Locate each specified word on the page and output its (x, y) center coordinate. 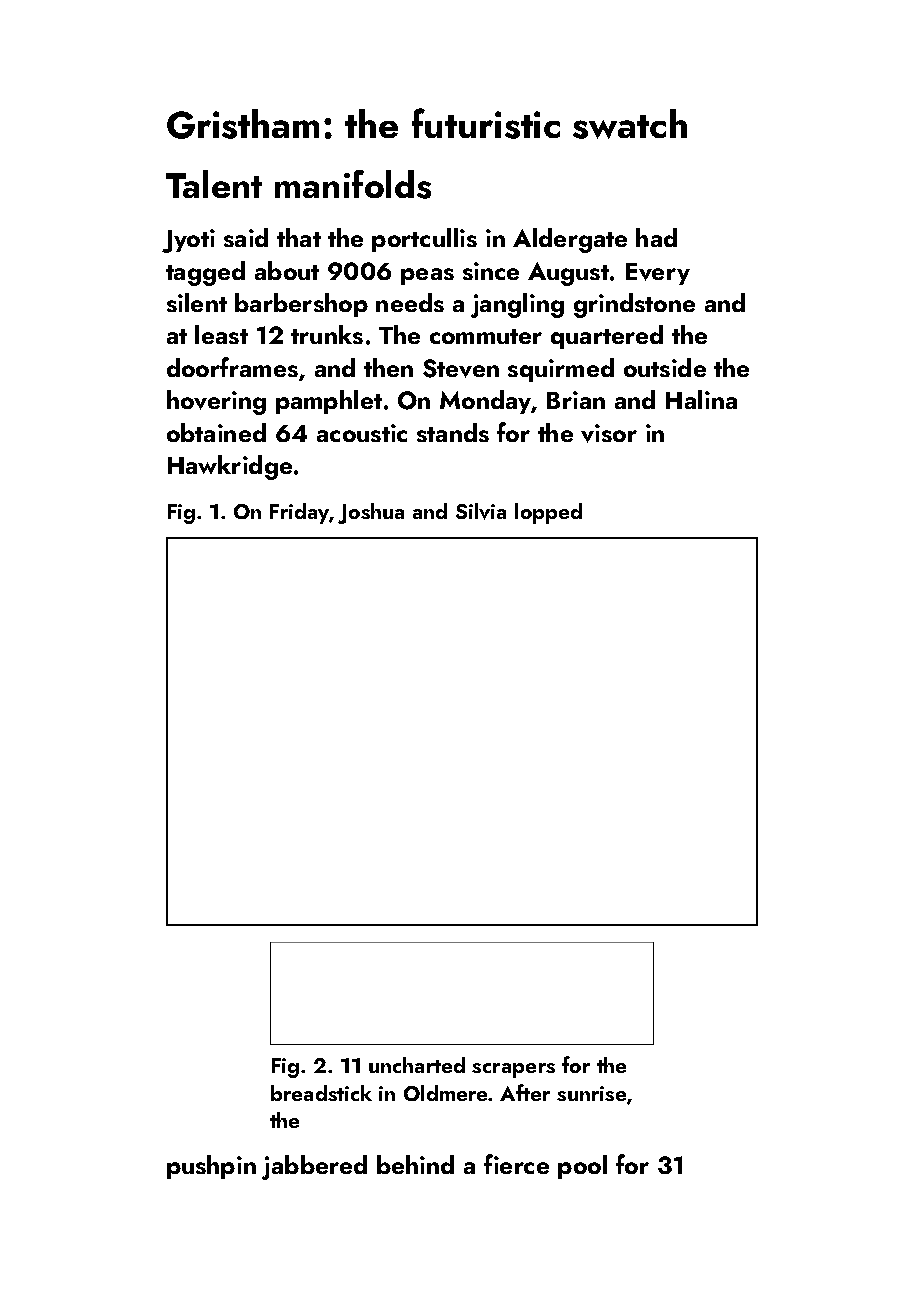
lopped (548, 513)
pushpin (211, 1167)
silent (197, 302)
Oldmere (446, 1093)
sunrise (591, 1093)
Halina (701, 399)
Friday (300, 513)
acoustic (362, 433)
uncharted (417, 1065)
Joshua (371, 513)
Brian (576, 400)
